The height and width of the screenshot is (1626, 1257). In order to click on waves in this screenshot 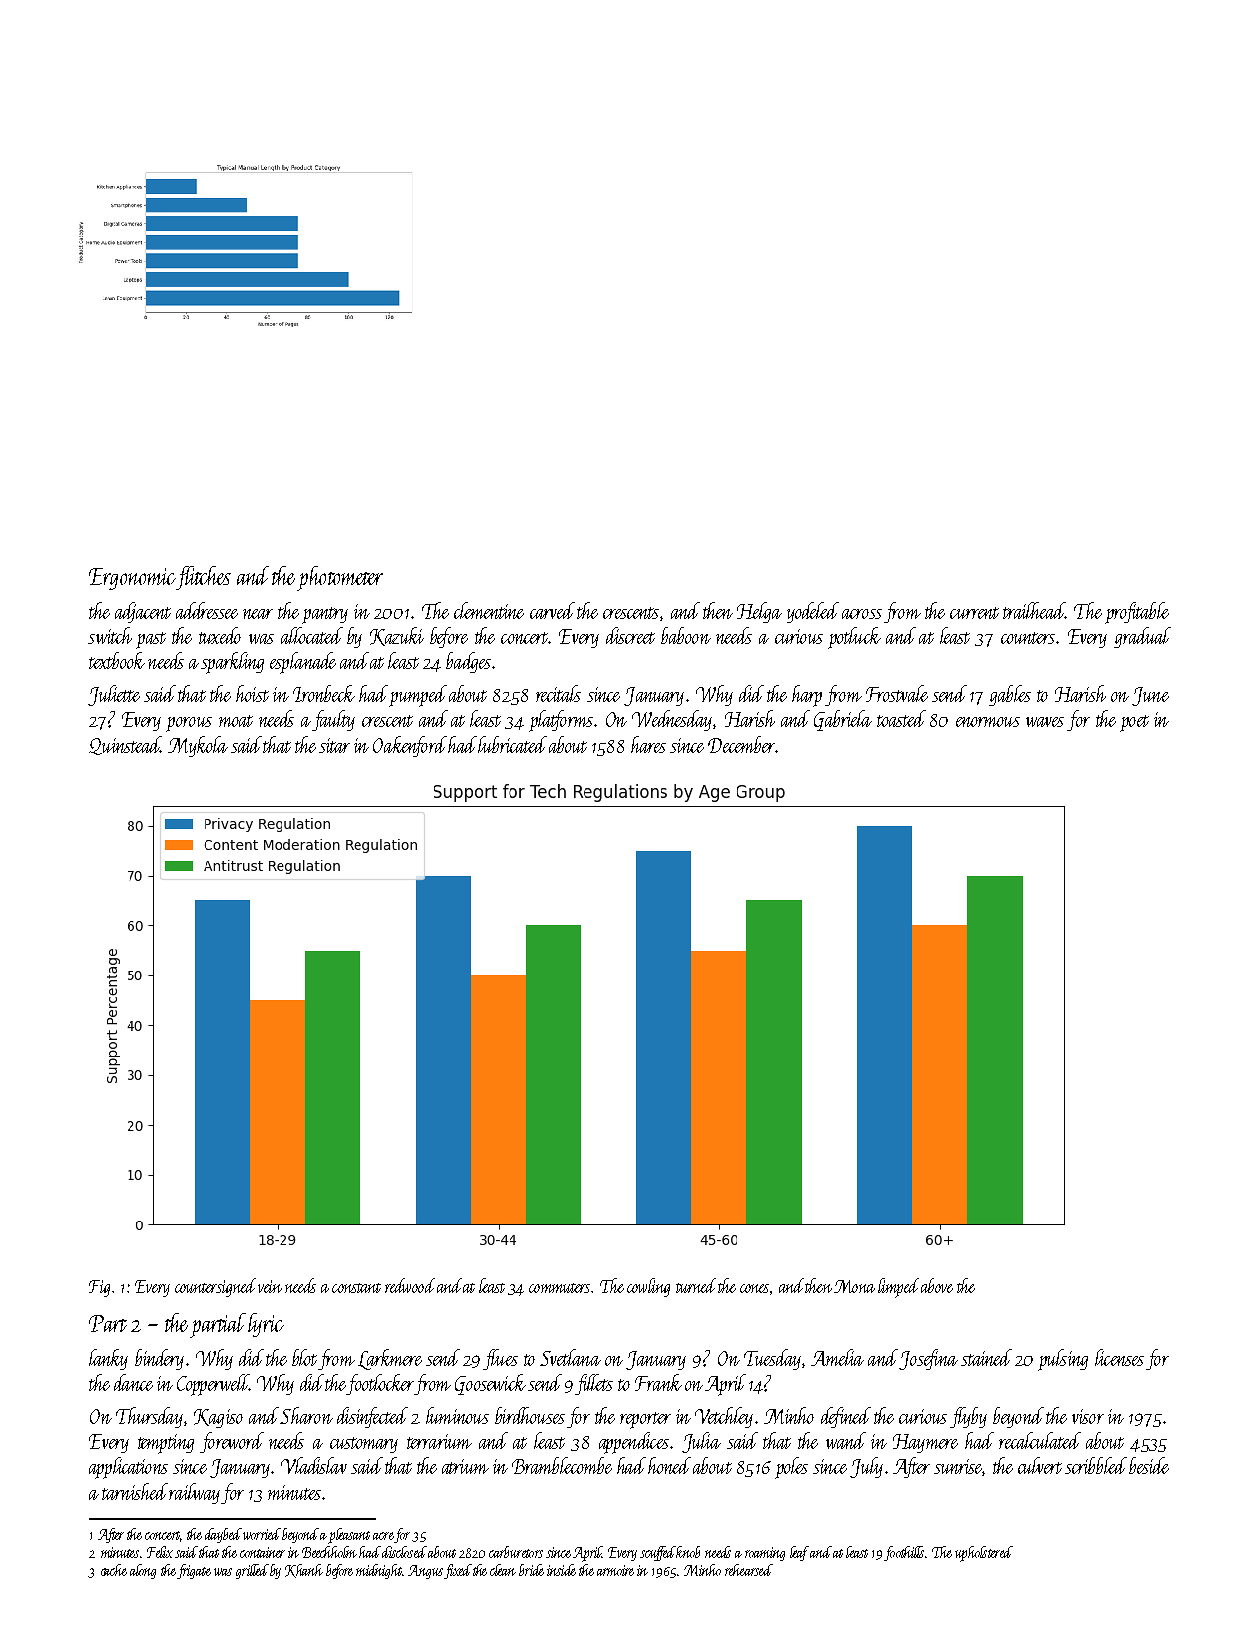, I will do `click(1045, 722)`.
